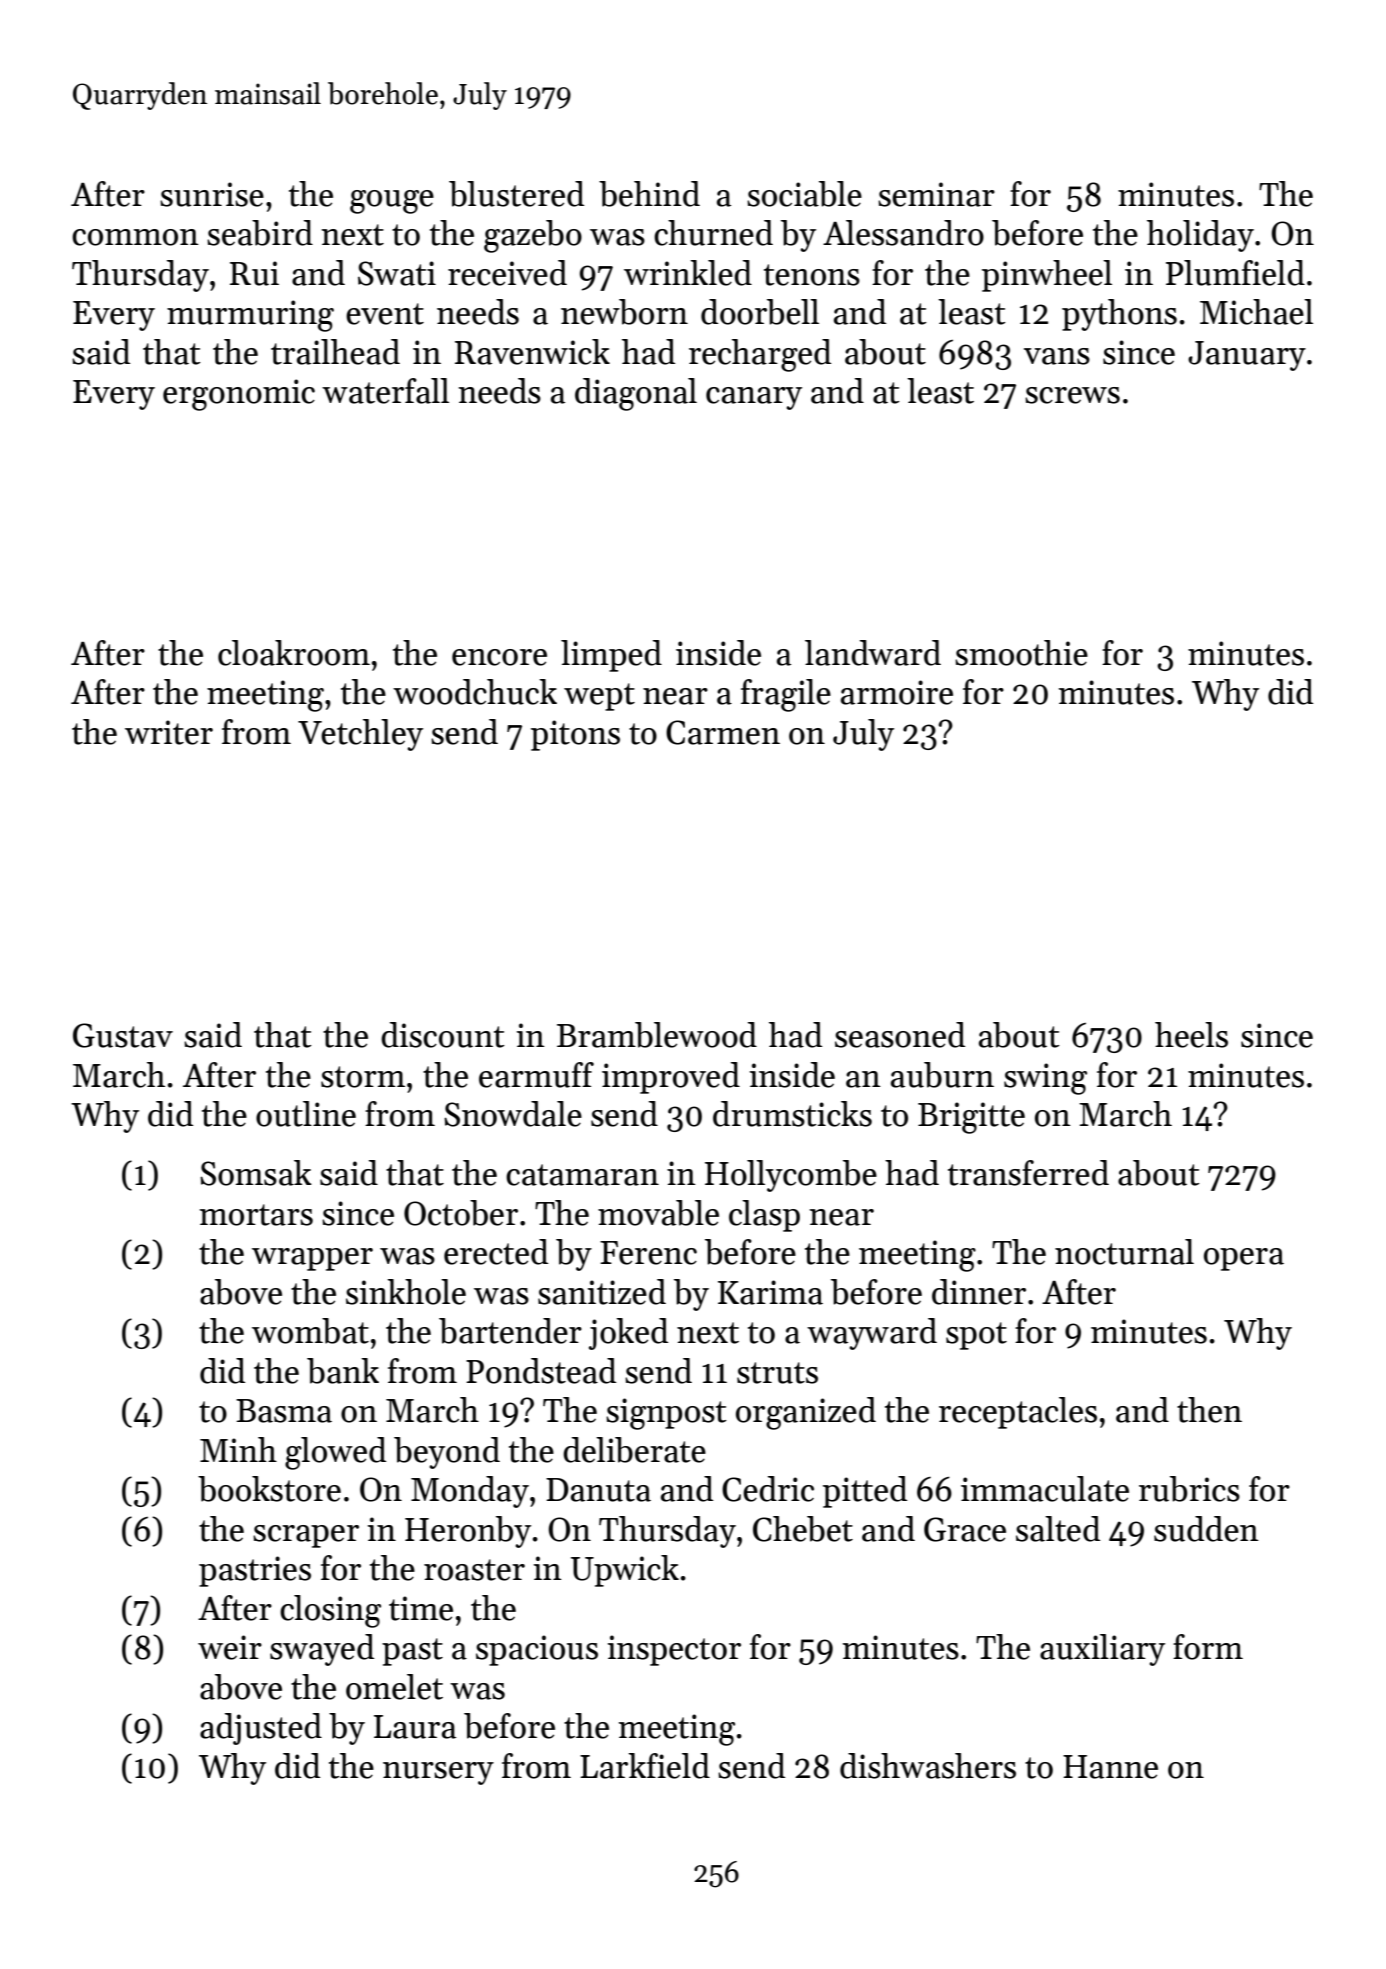 The height and width of the screenshot is (1969, 1386). What do you see at coordinates (971, 1118) in the screenshot?
I see `Brigitte` at bounding box center [971, 1118].
